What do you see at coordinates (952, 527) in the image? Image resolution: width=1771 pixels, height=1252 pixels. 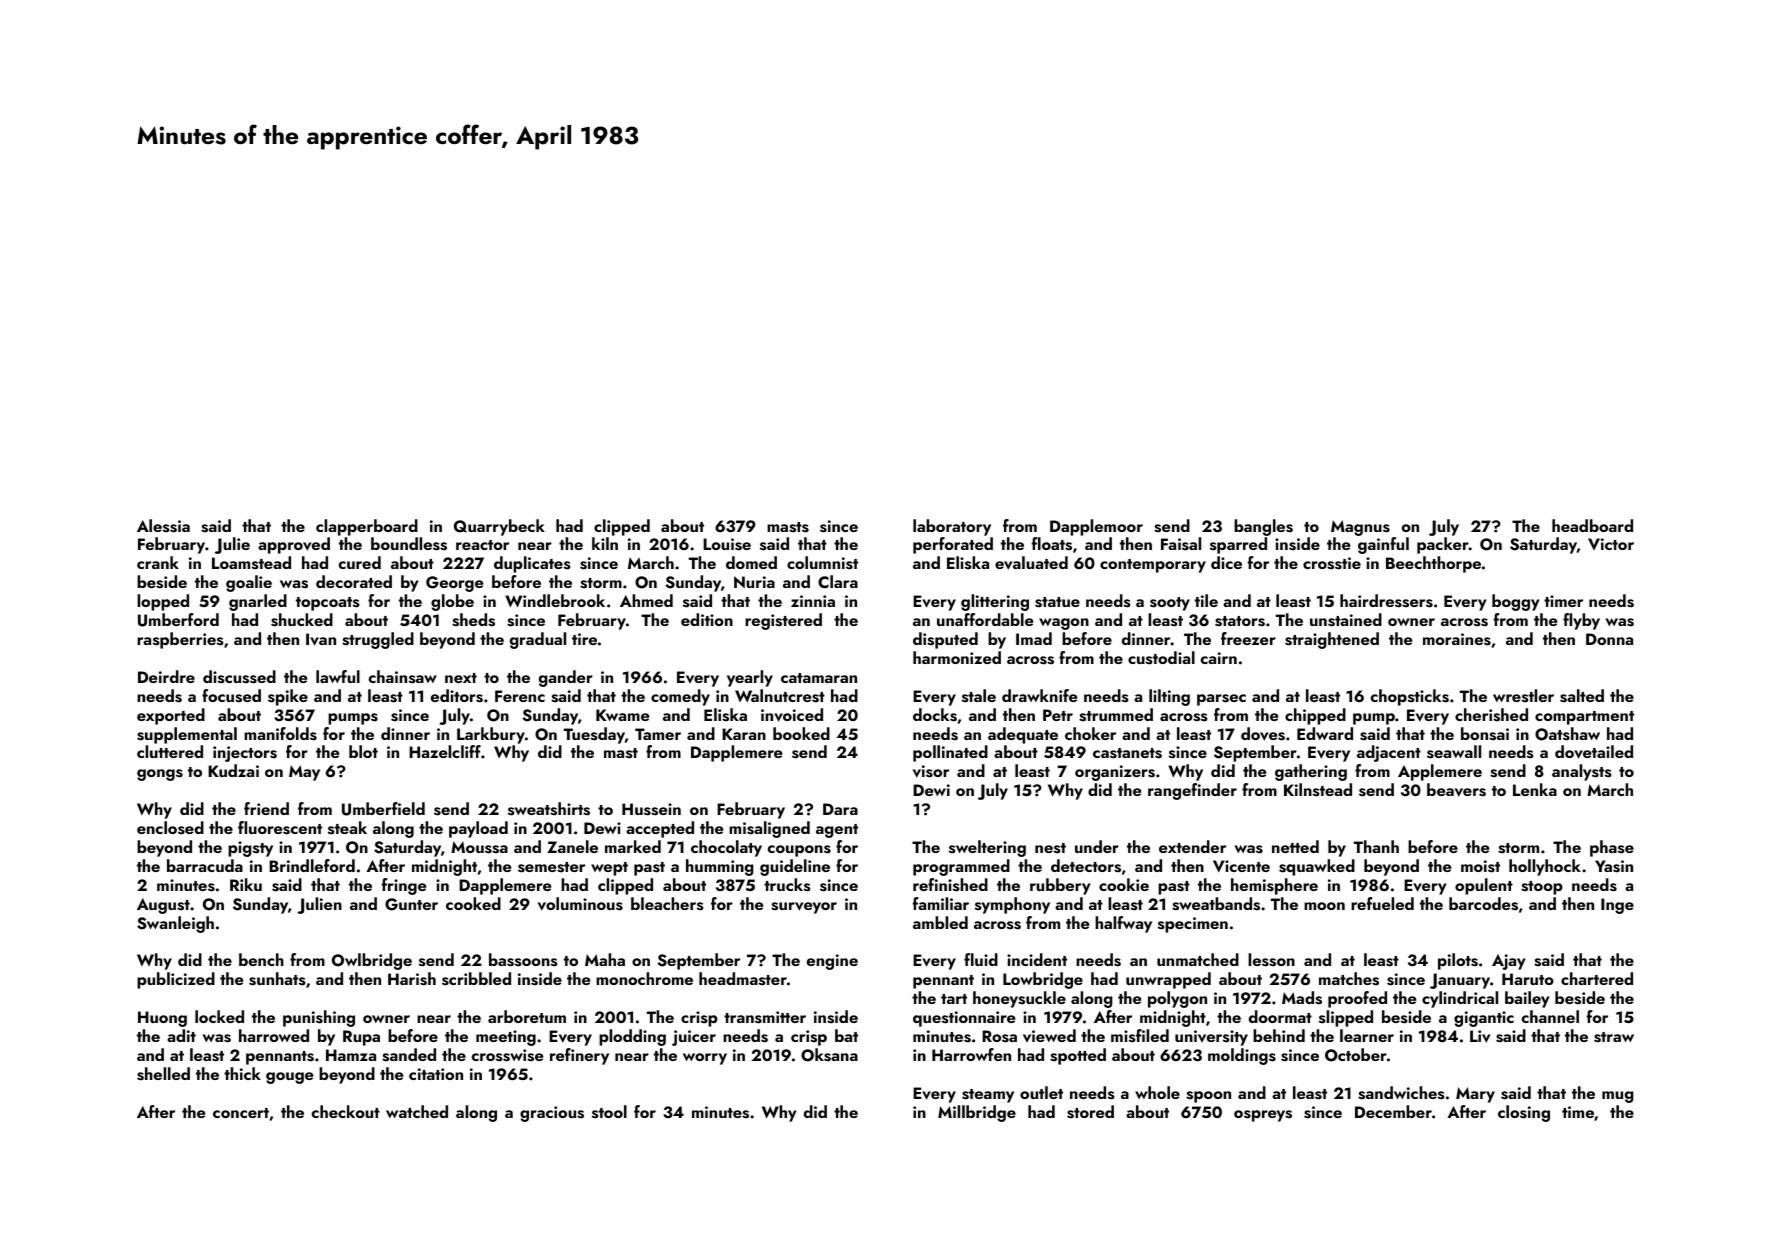 I see `laboratory` at bounding box center [952, 527].
